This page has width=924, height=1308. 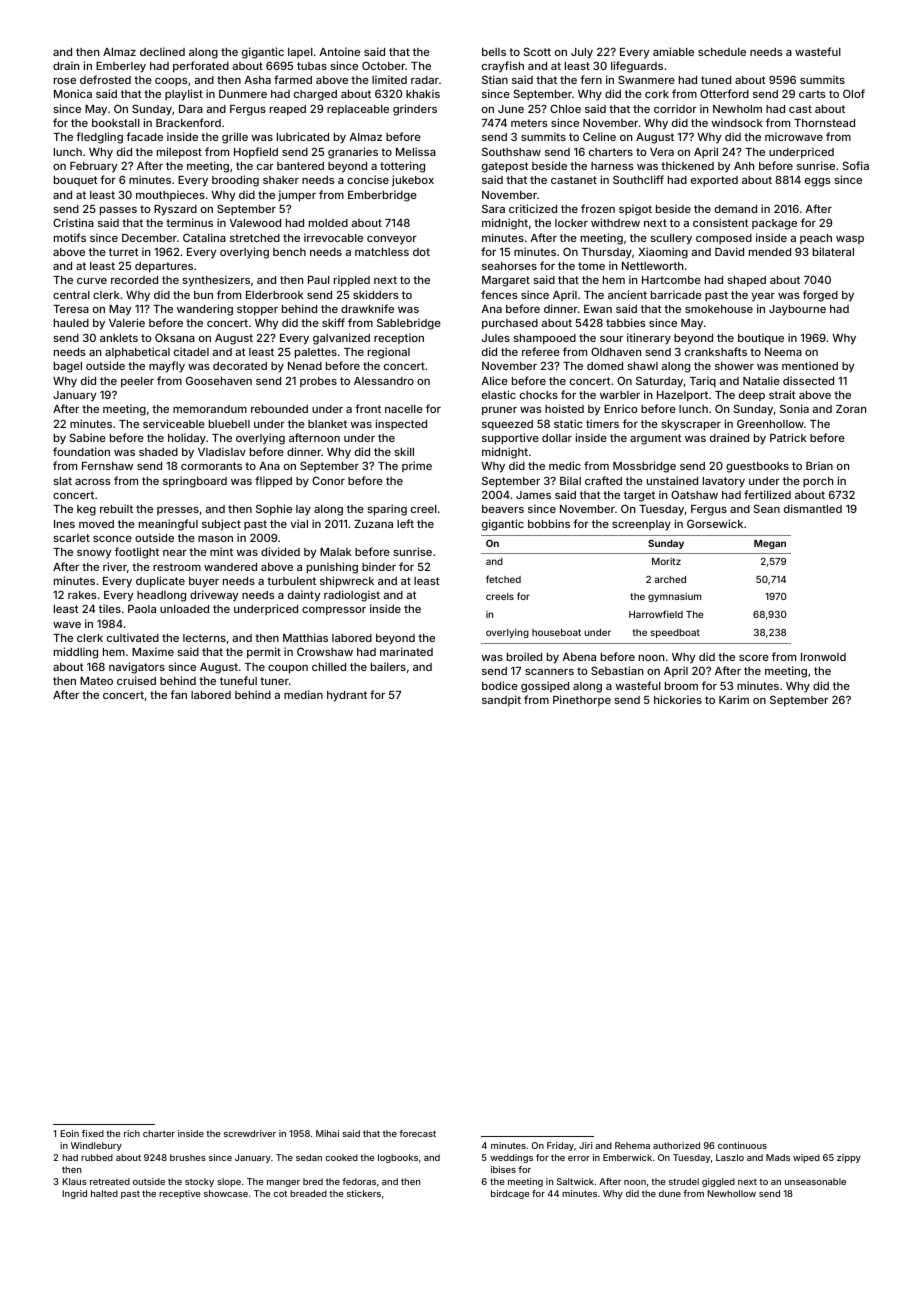 What do you see at coordinates (308, 1193) in the page?
I see `breaded` at bounding box center [308, 1193].
